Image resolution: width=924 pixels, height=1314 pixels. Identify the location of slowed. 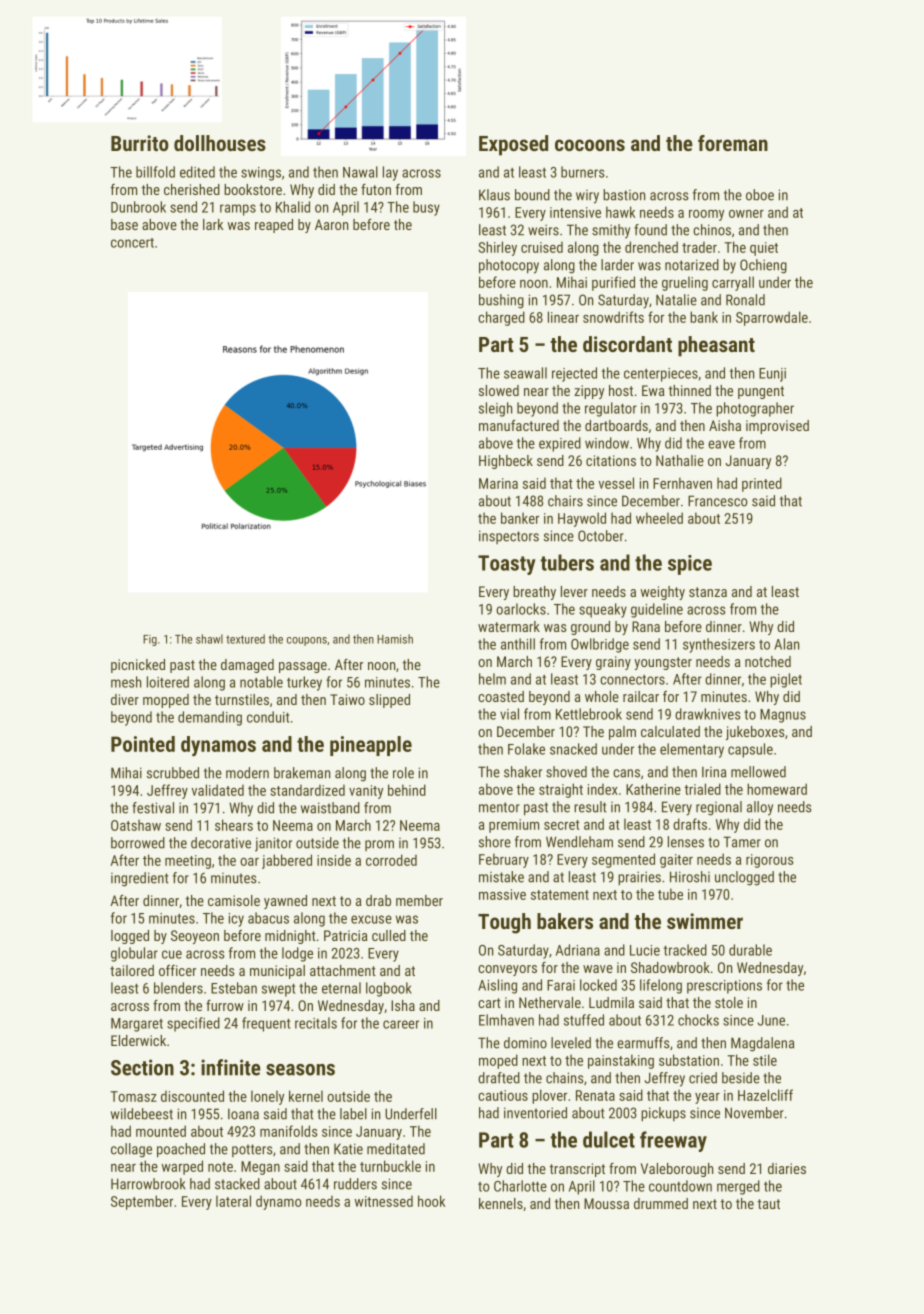
(499, 390).
